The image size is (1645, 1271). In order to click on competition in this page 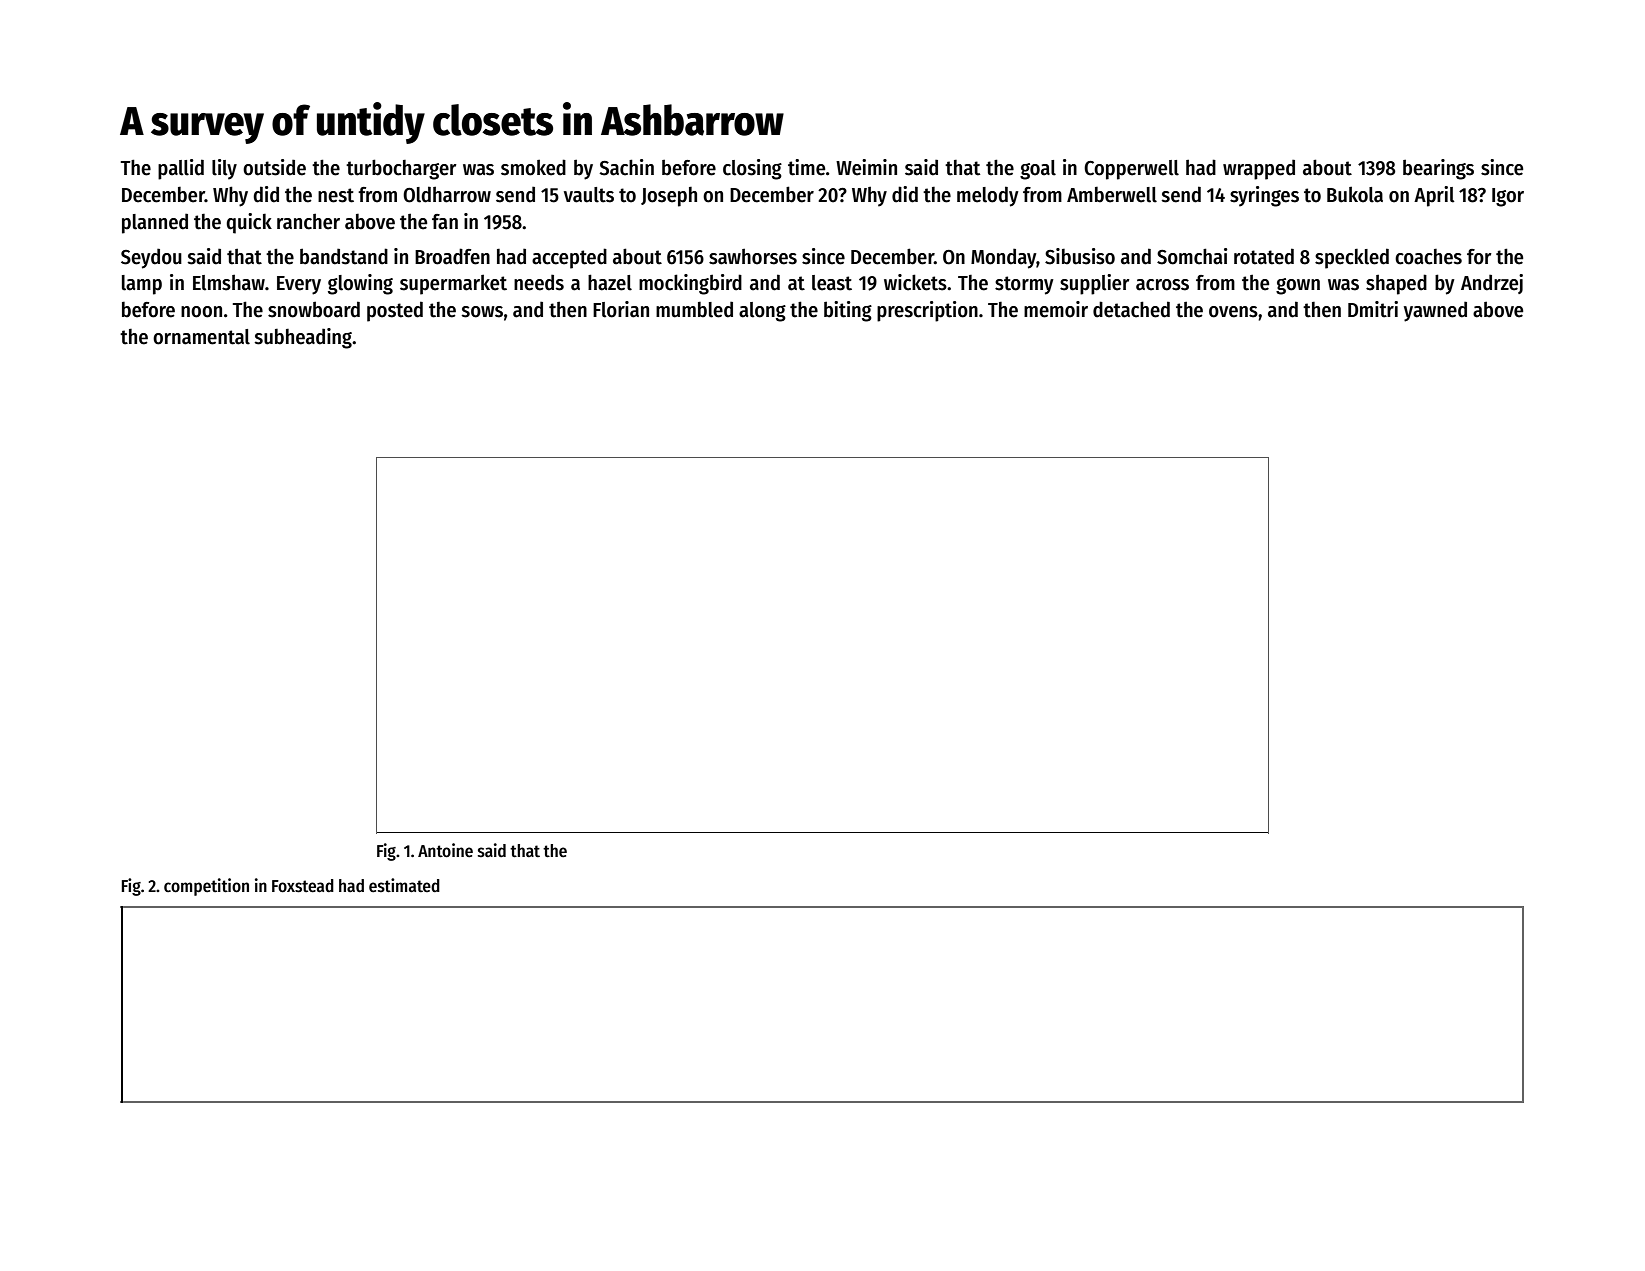, I will do `click(206, 887)`.
